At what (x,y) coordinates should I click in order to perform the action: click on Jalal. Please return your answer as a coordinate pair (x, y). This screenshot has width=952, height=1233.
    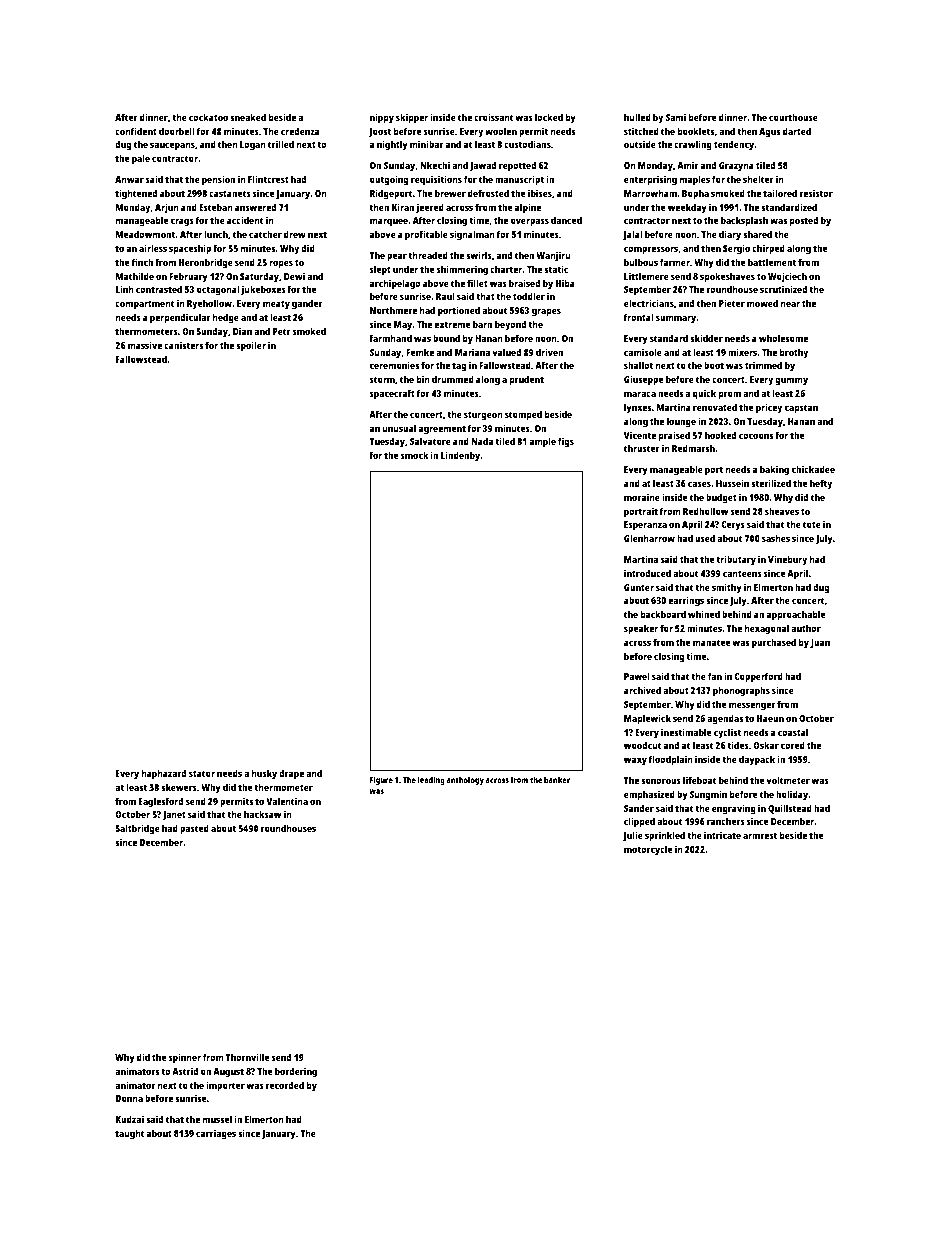
    Looking at the image, I should click on (632, 235).
